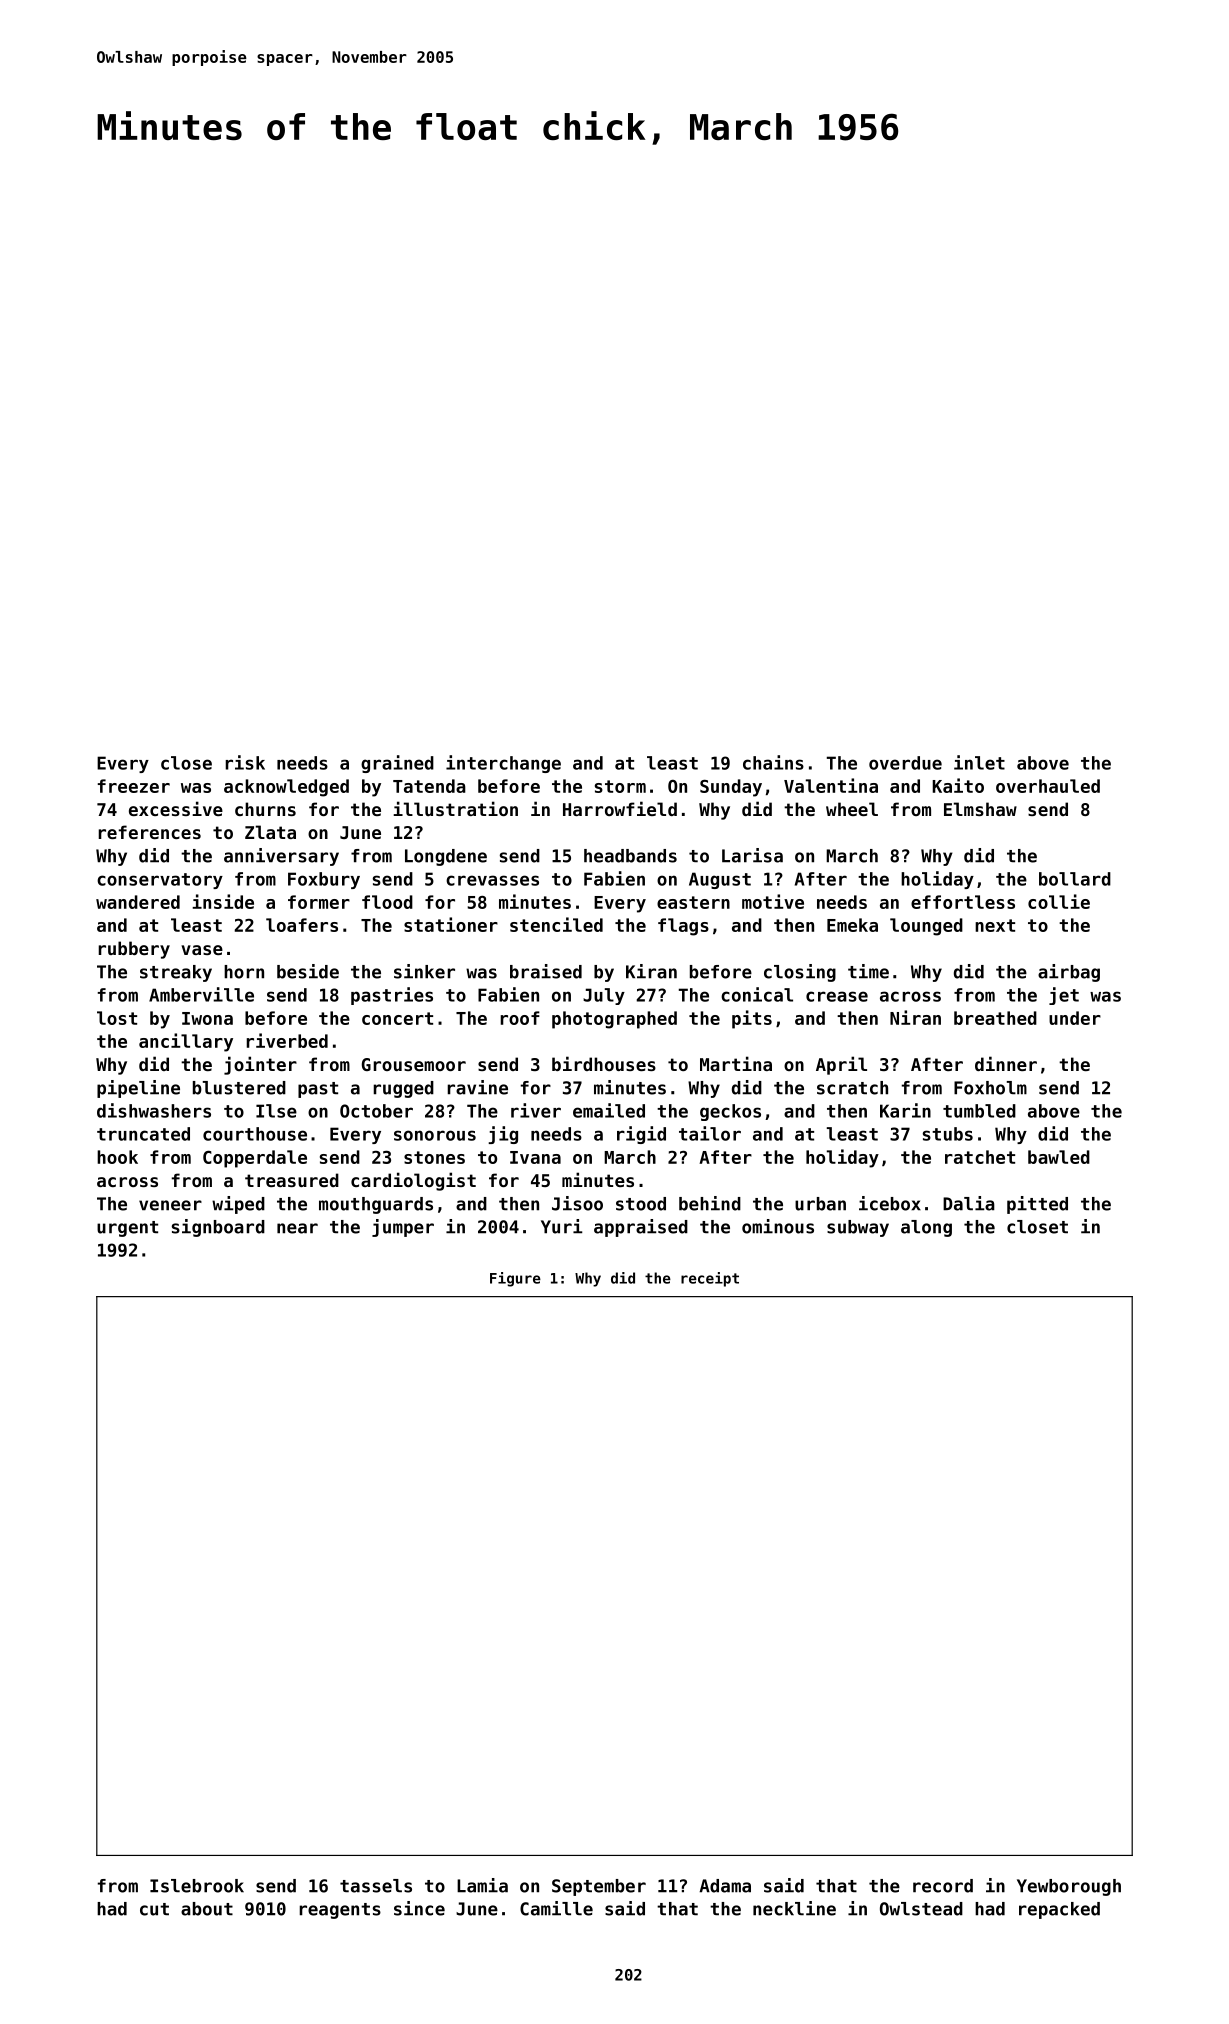  Describe the element at coordinates (710, 1279) in the page. I see `receipt` at that location.
